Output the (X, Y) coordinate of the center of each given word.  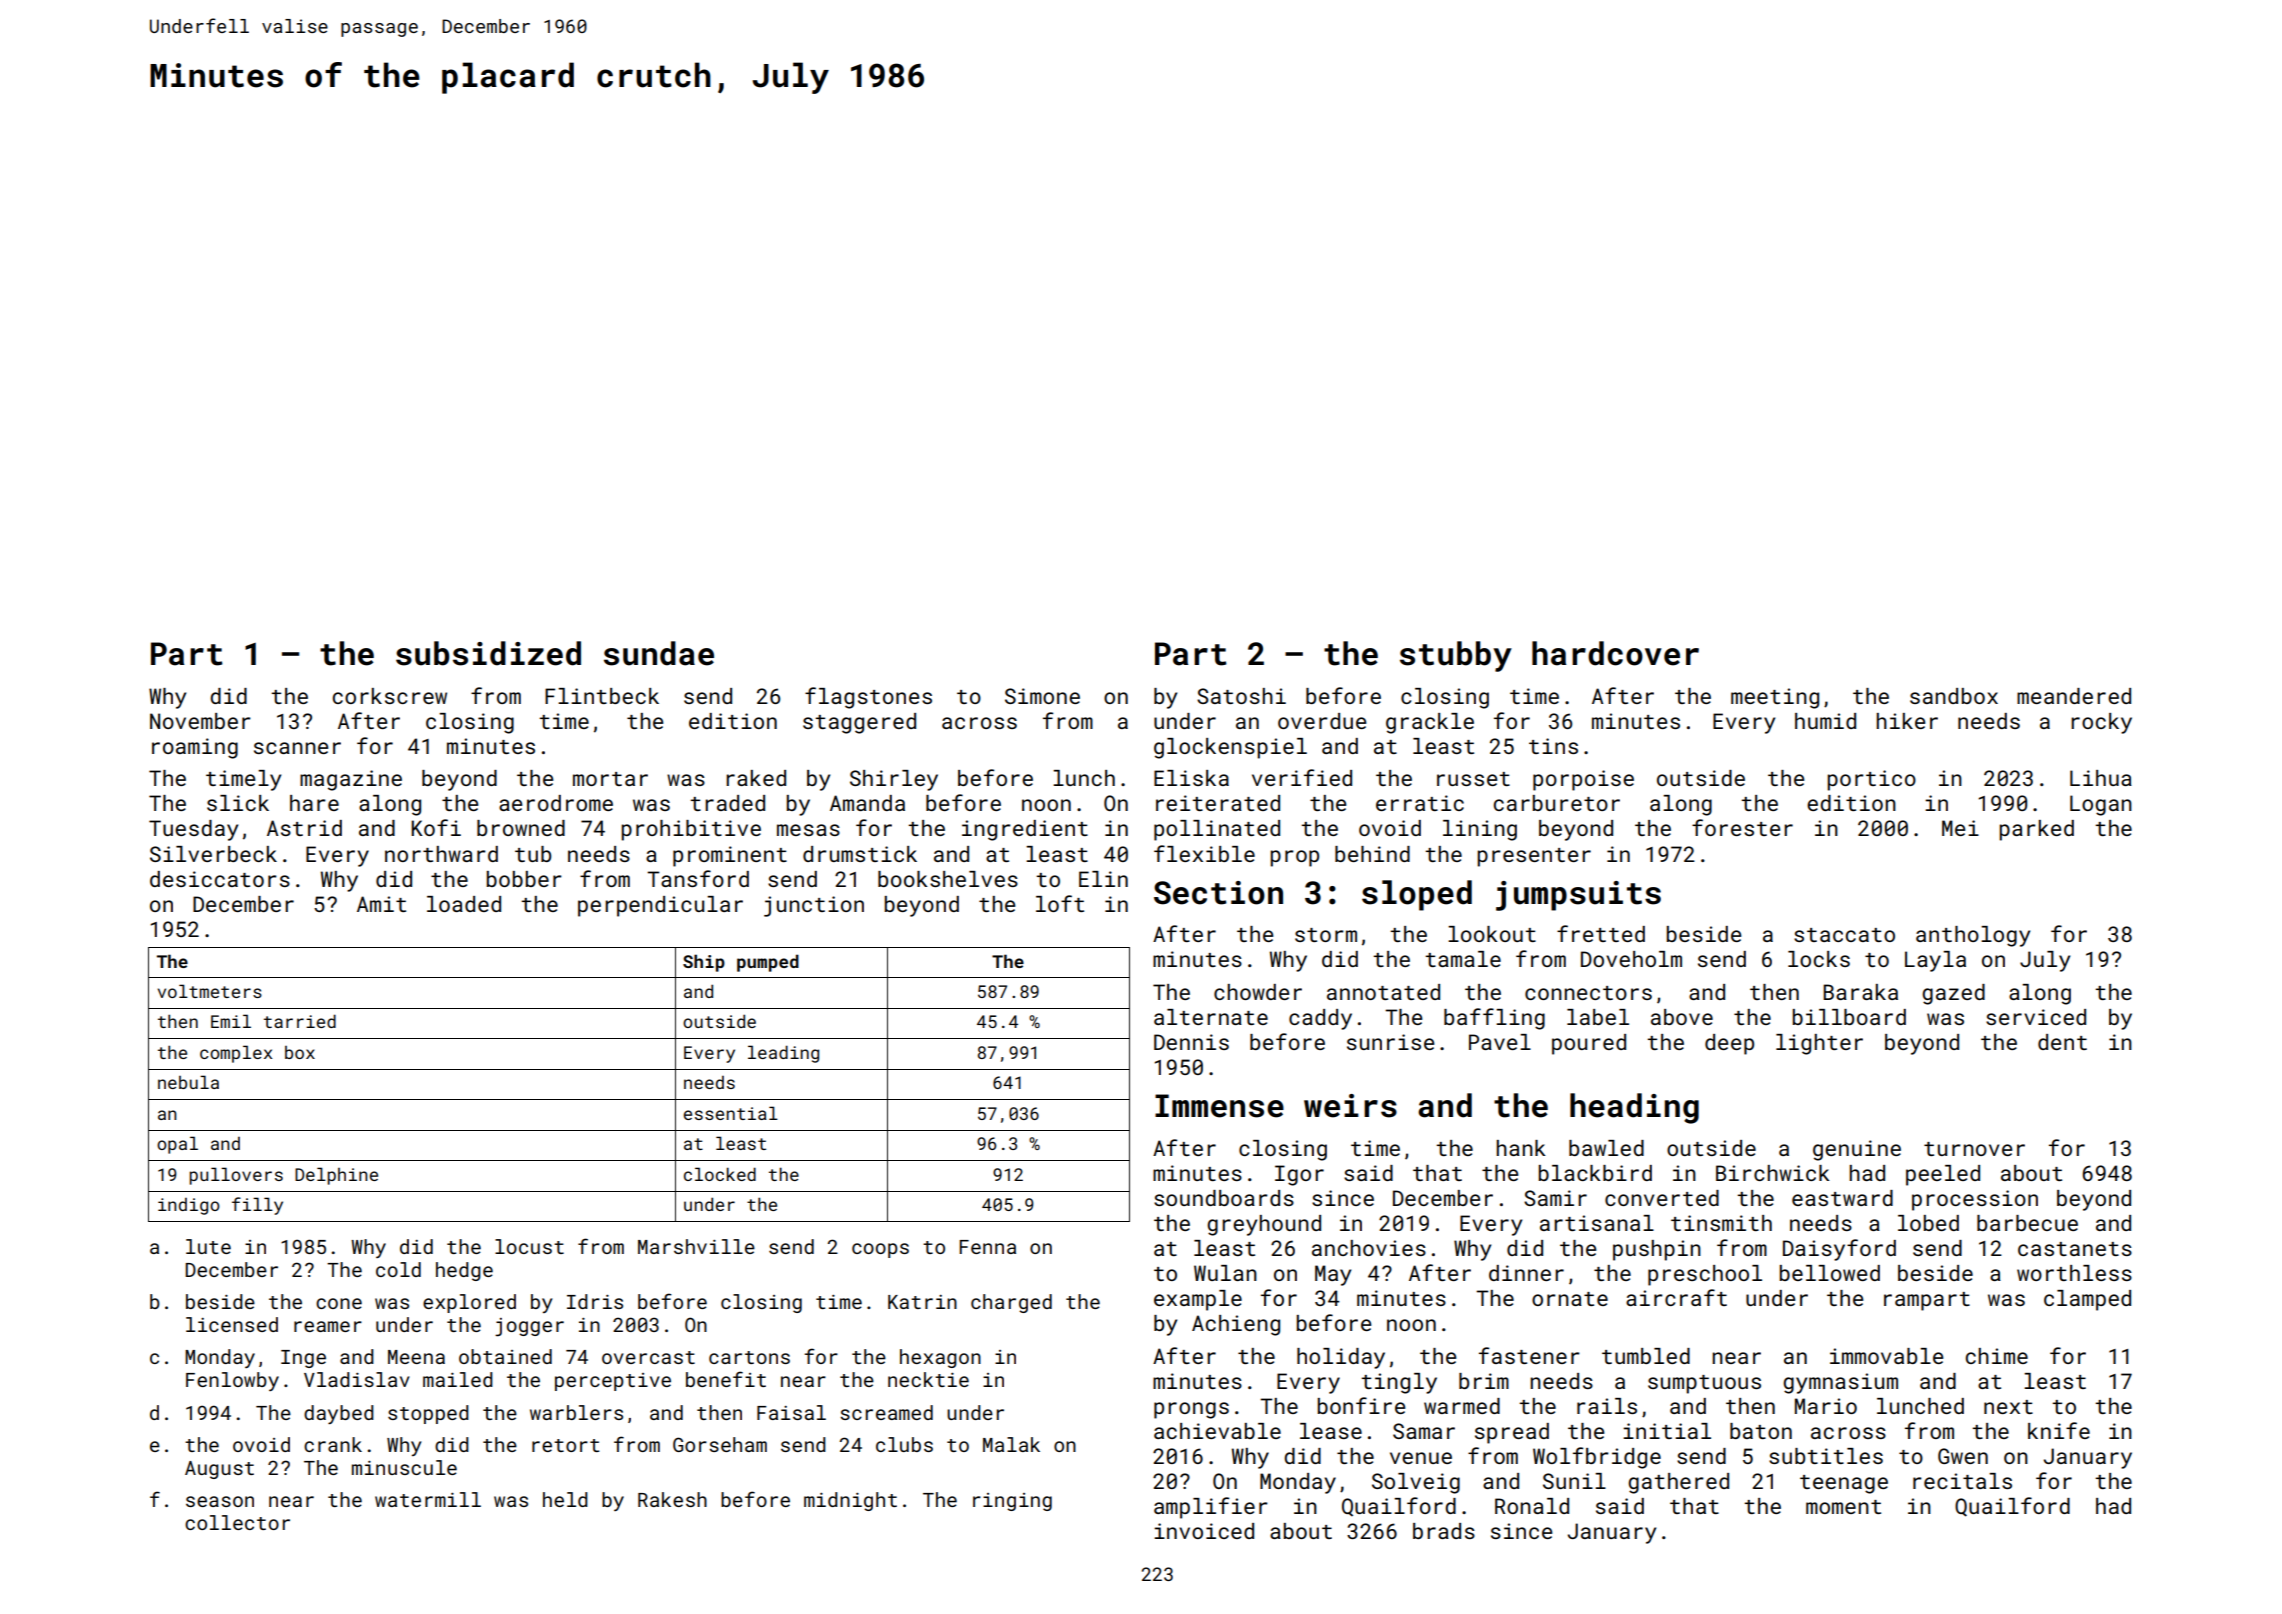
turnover (1974, 1149)
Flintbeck (602, 696)
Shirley (894, 780)
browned (521, 828)
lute (208, 1246)
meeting (1775, 698)
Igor (1299, 1175)
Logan (2101, 805)
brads (1444, 1531)
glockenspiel (1230, 748)
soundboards (1224, 1198)
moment (1843, 1507)
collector (237, 1522)
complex (236, 1054)
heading (1634, 1108)
